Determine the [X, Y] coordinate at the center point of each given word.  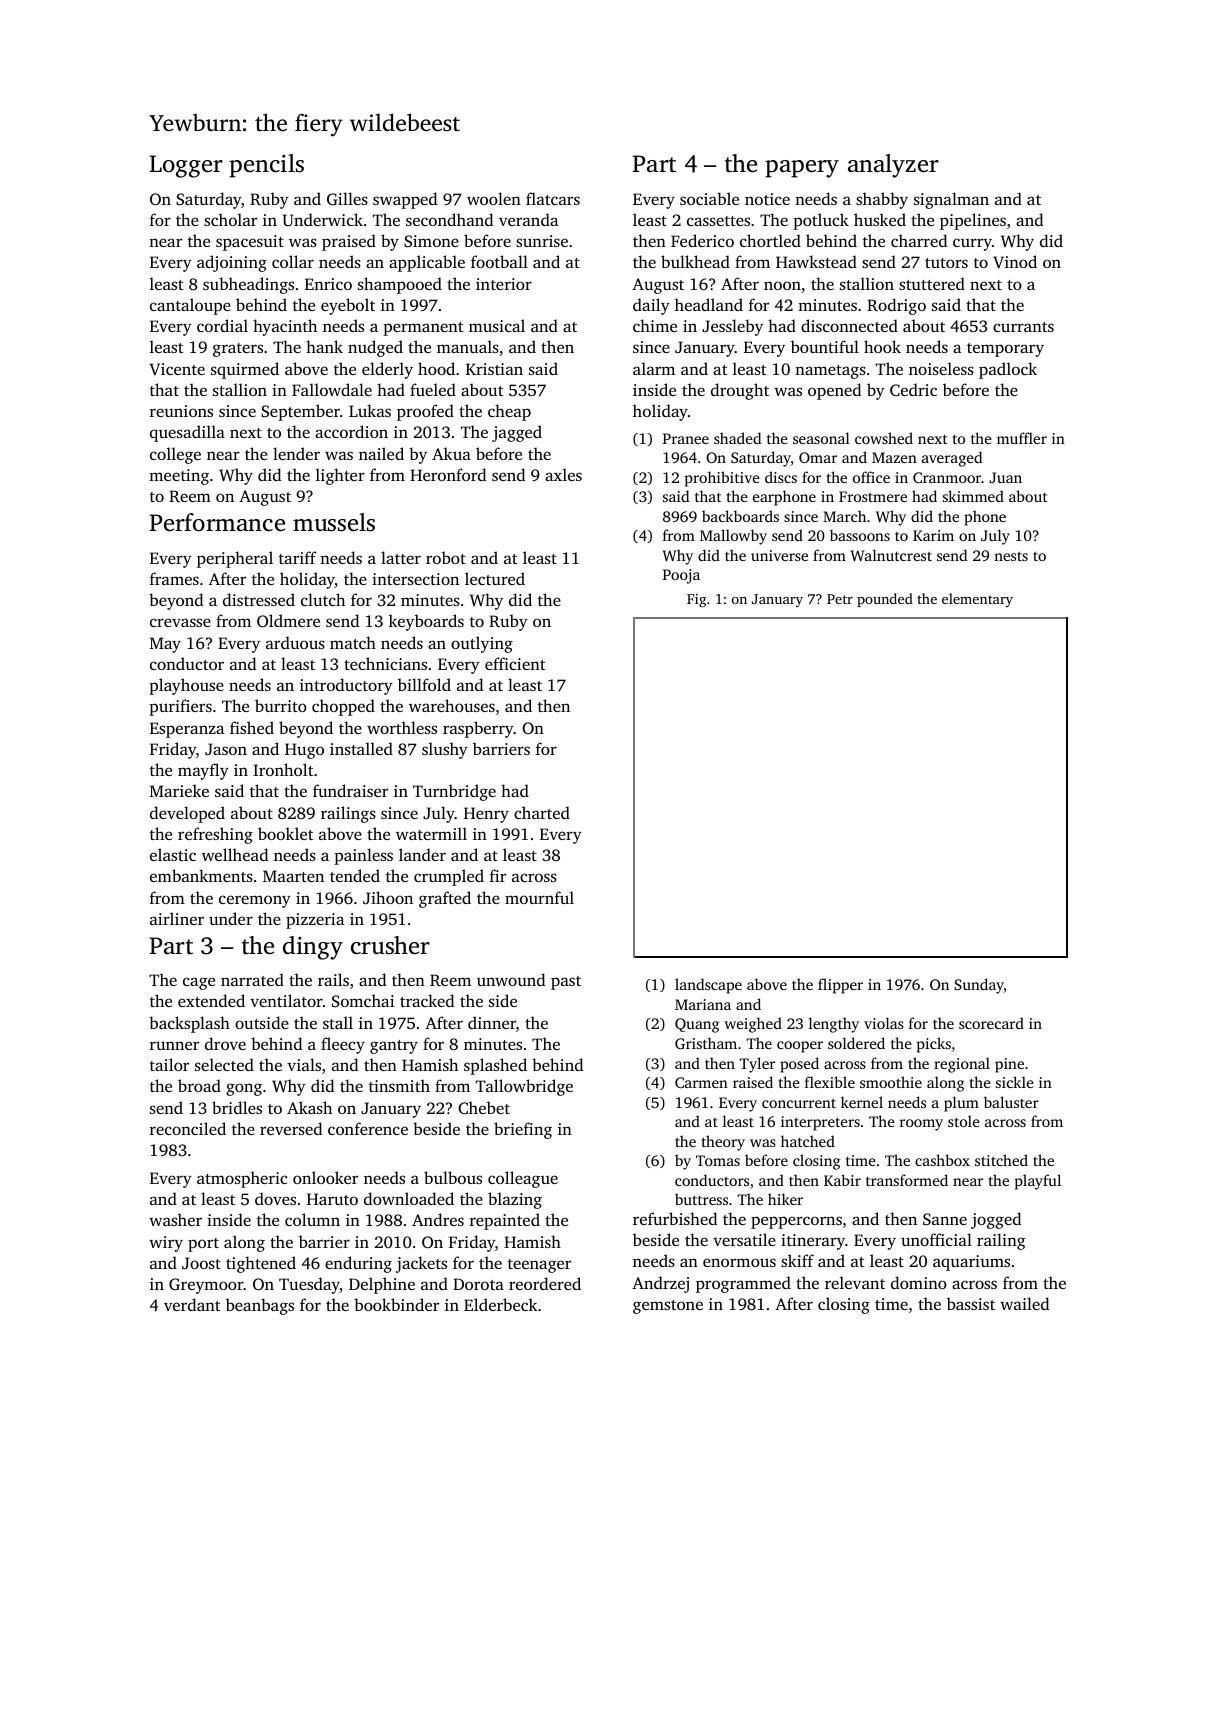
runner [174, 1045]
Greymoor [206, 1286]
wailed [1024, 1303]
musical [497, 325]
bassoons [860, 535]
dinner [492, 1022]
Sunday [979, 986]
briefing [523, 1130]
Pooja [681, 576]
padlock [1008, 370]
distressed [259, 599]
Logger [186, 166]
